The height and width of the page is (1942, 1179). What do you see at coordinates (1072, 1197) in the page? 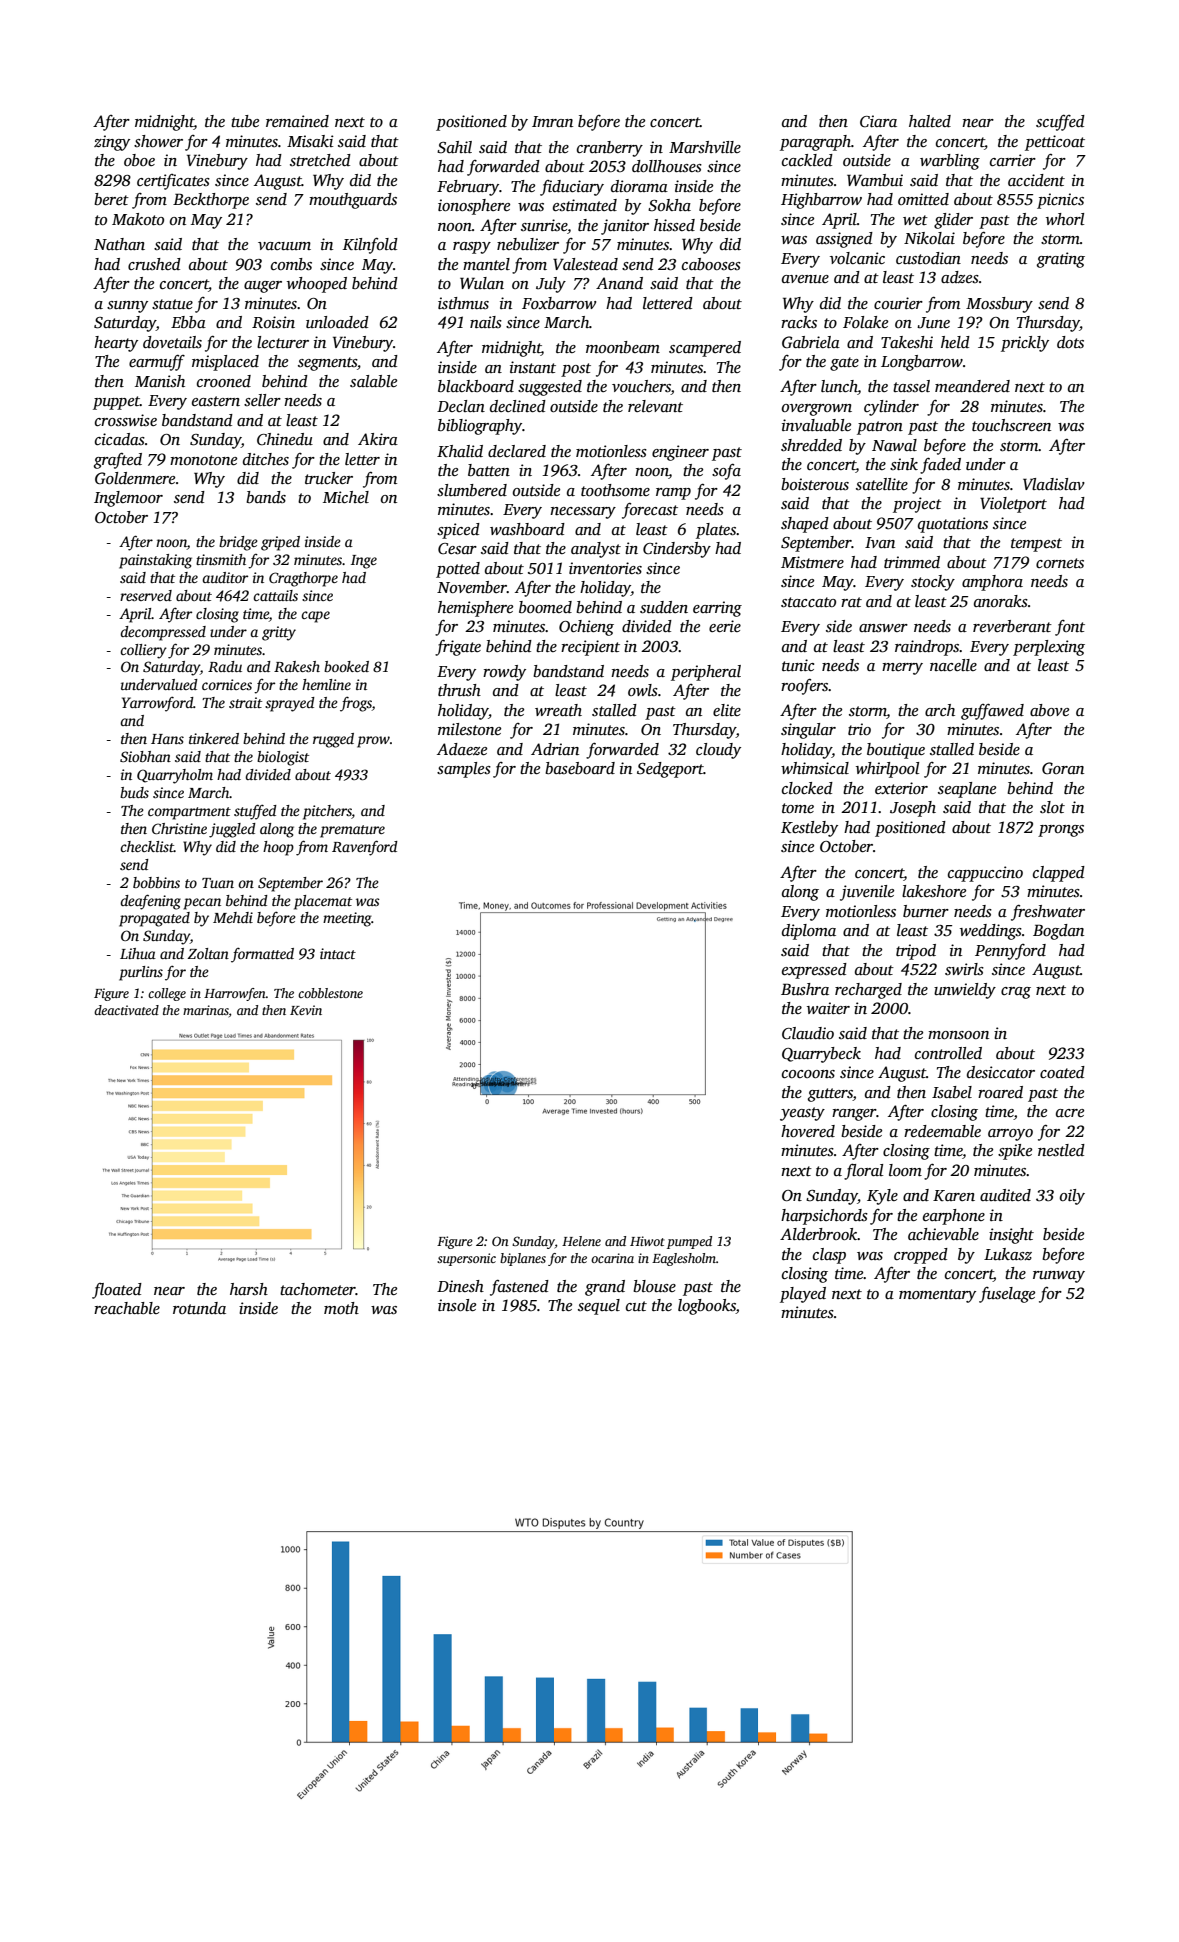
I see `oily` at bounding box center [1072, 1197].
